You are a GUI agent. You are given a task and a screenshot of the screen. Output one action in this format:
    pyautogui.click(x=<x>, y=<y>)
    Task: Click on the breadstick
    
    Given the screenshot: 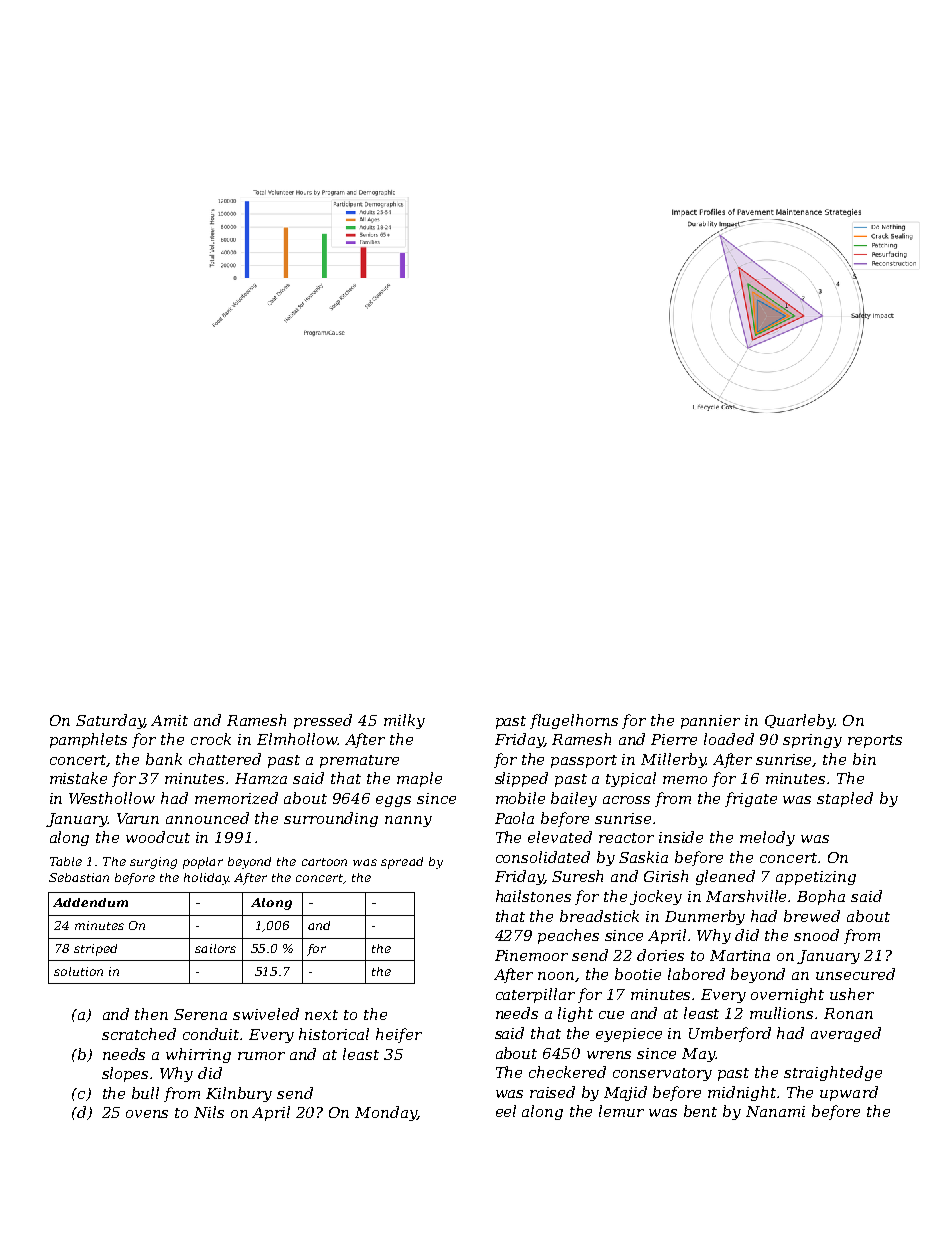 What is the action you would take?
    pyautogui.click(x=599, y=916)
